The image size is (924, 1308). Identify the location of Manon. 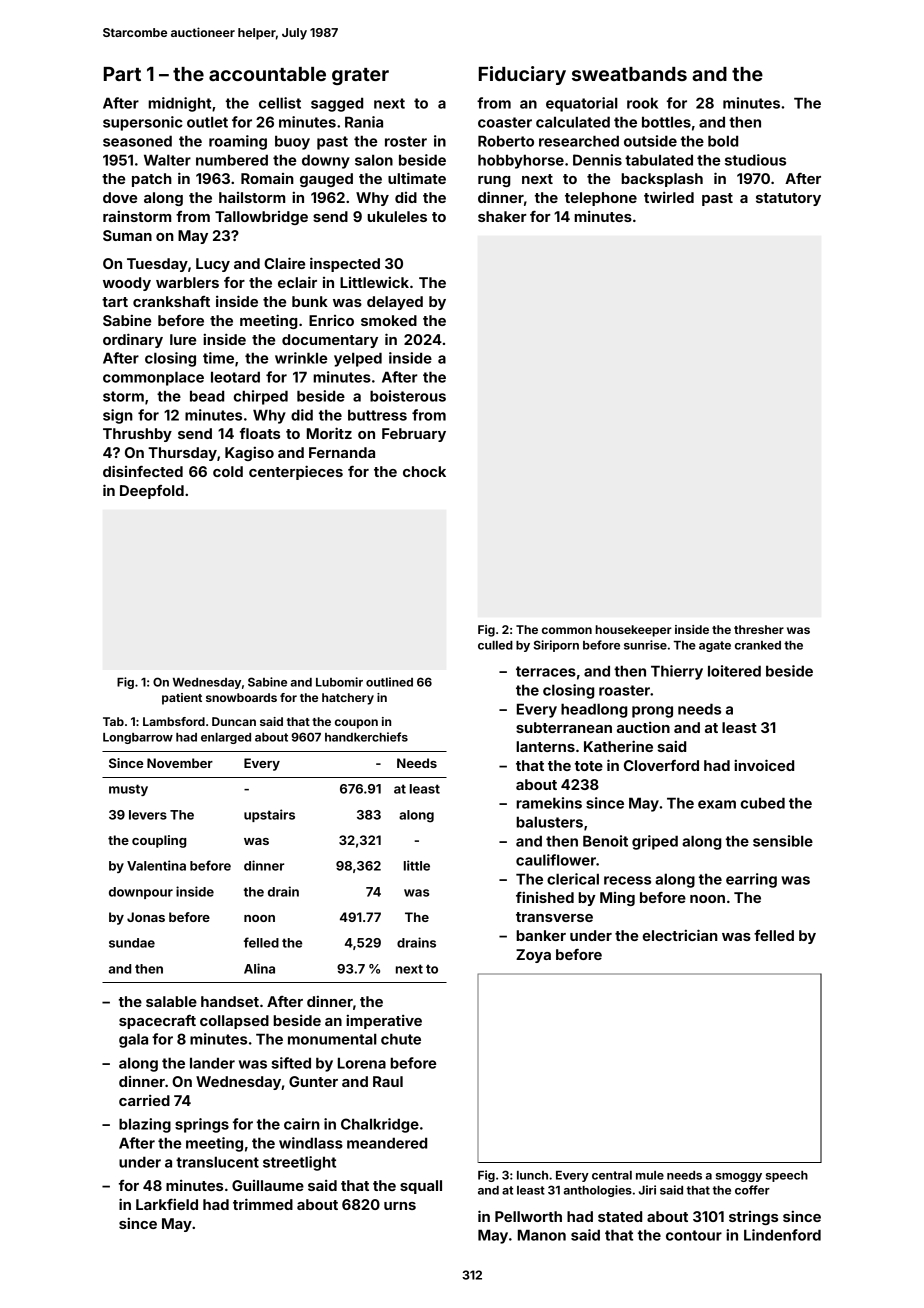
(542, 1235).
